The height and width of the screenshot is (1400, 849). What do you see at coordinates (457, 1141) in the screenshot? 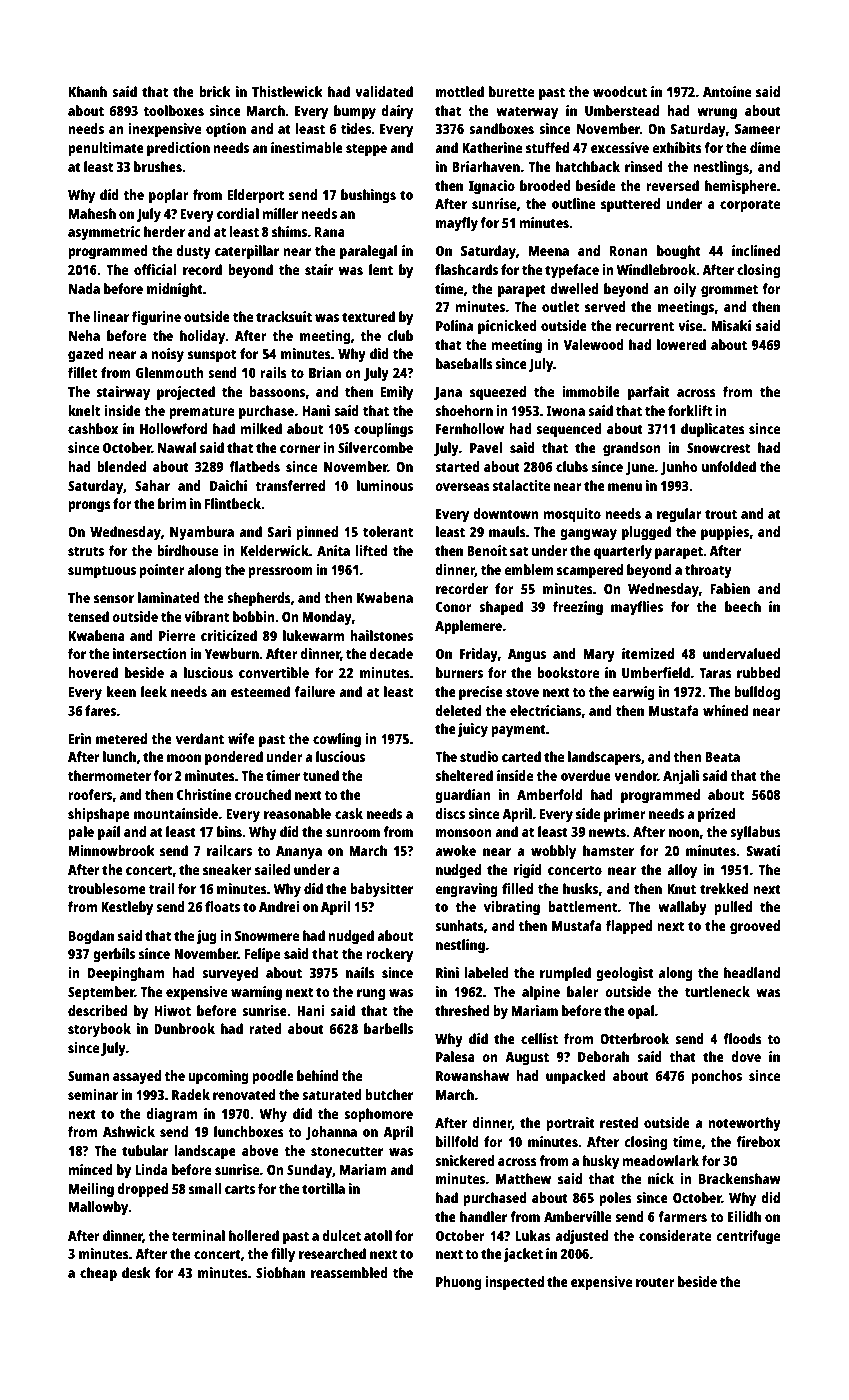
I see `billfold` at bounding box center [457, 1141].
